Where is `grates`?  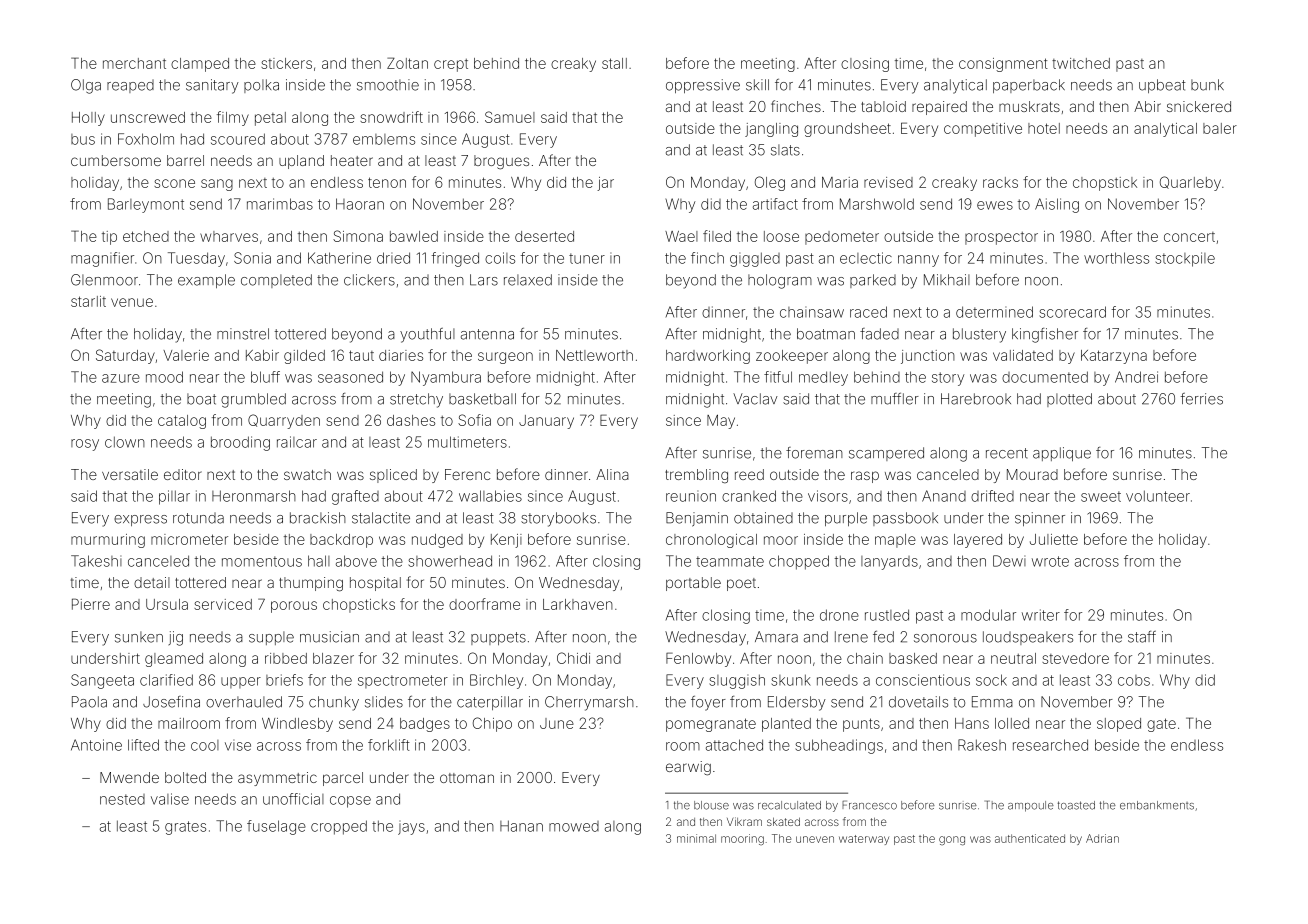
grates is located at coordinates (185, 828).
